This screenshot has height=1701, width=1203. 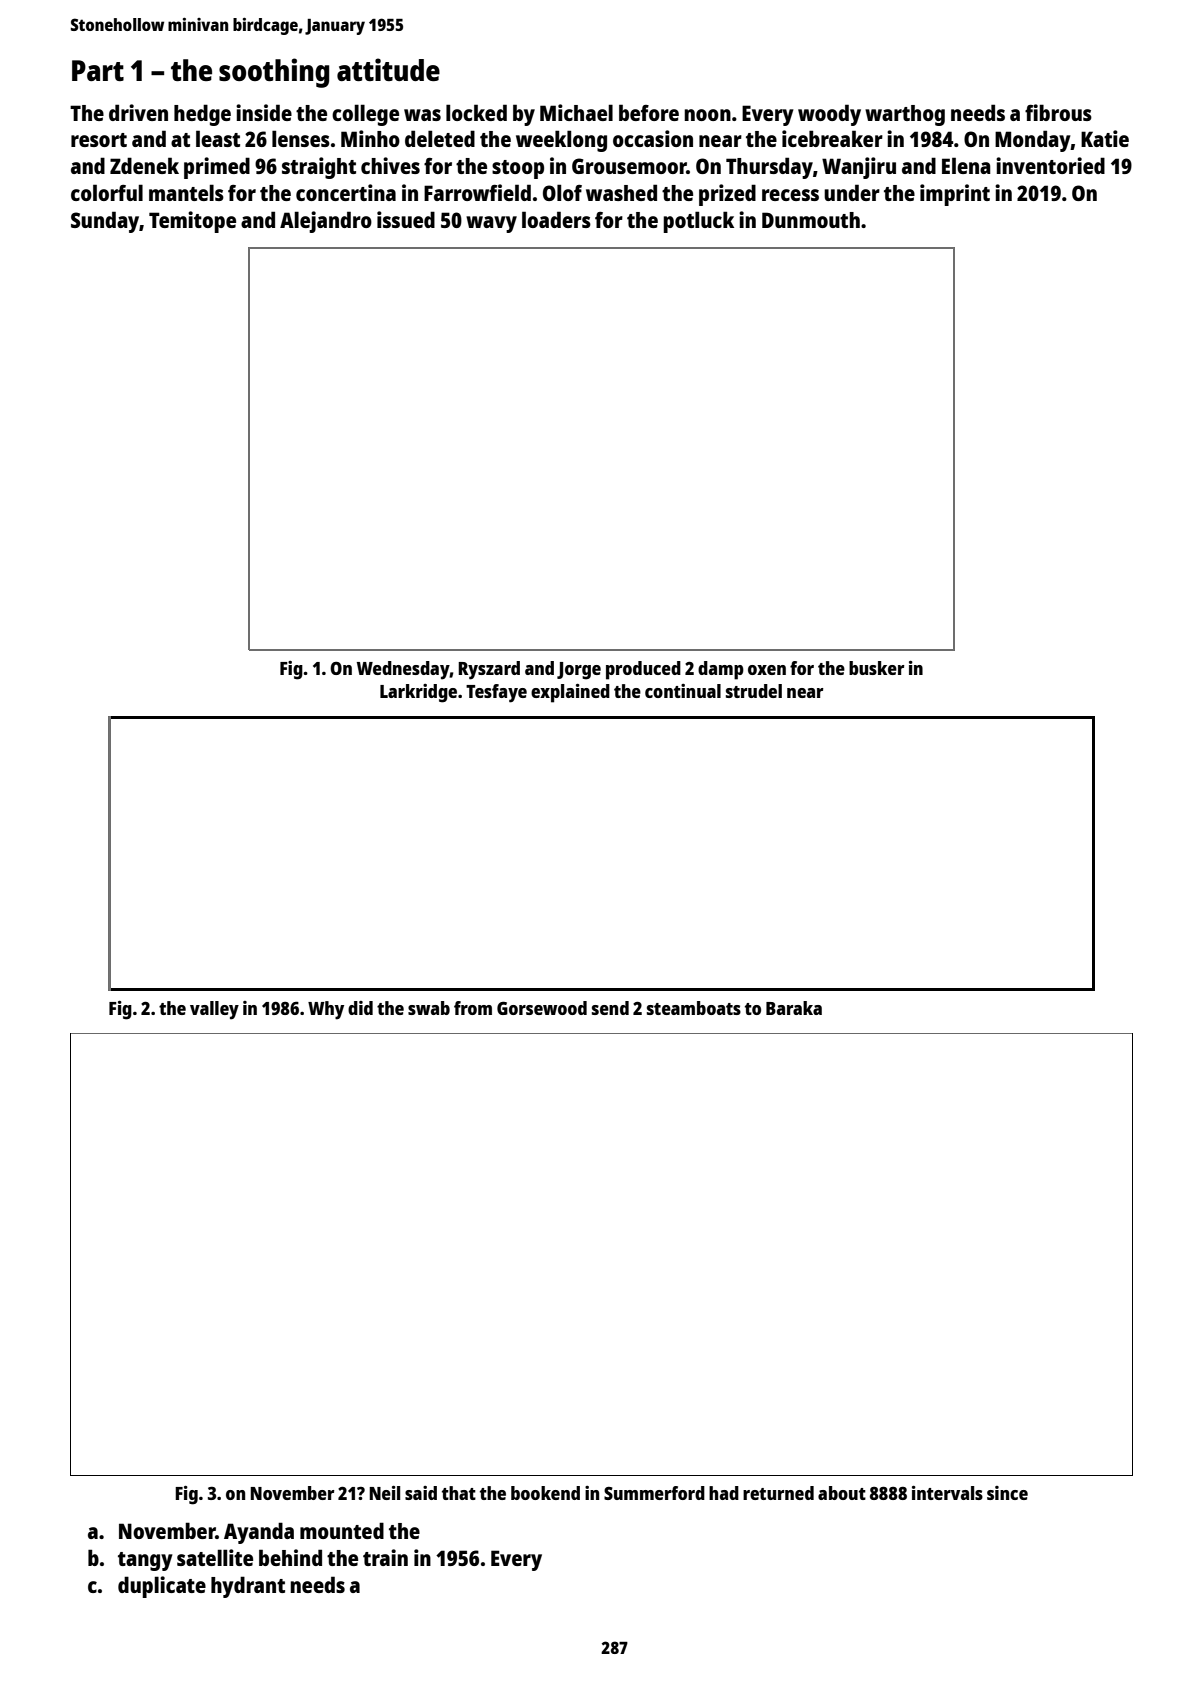 I want to click on duplicate, so click(x=162, y=1587).
